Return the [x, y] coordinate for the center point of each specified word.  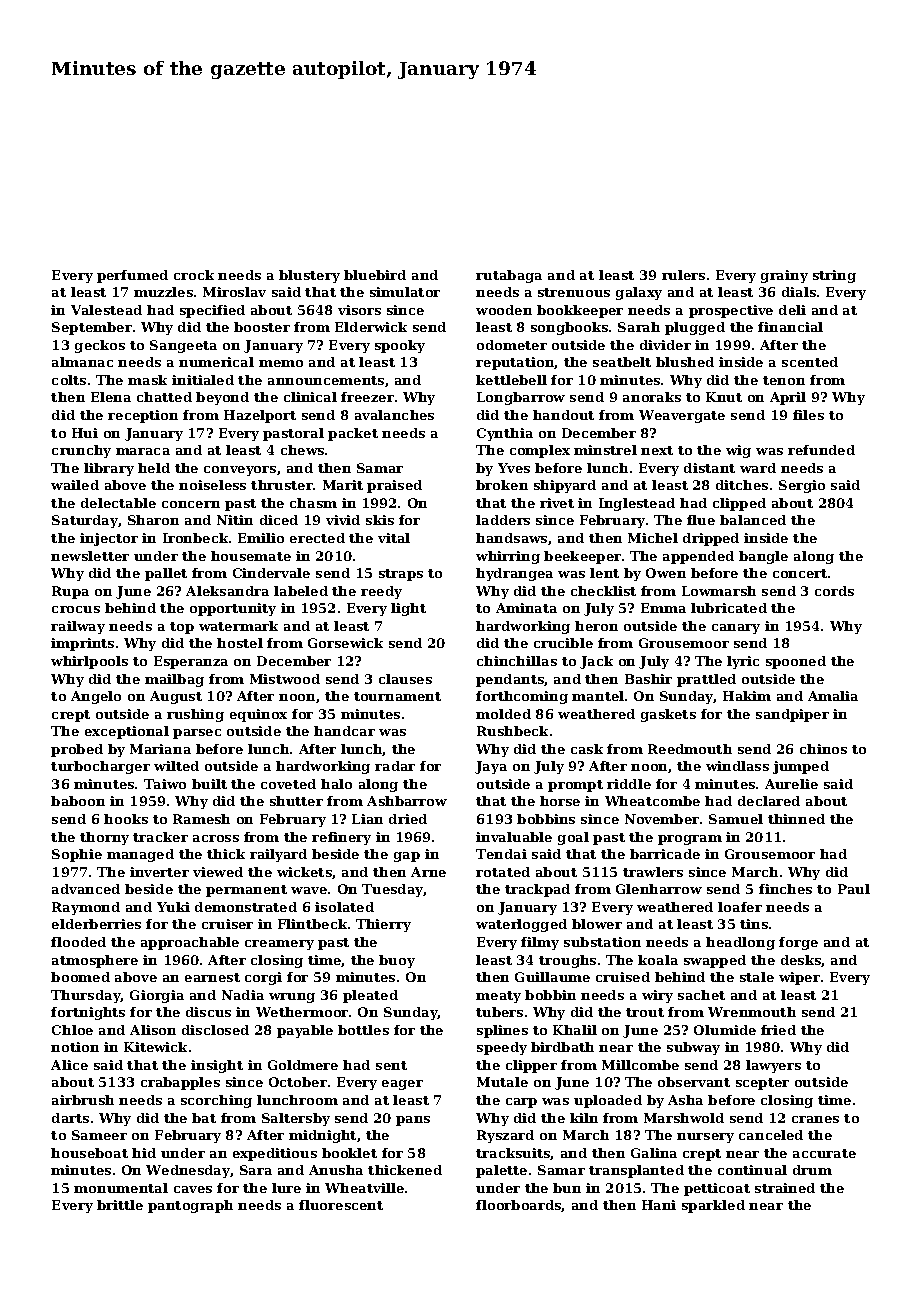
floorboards [519, 1206]
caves [193, 1189]
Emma [663, 608]
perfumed [132, 276]
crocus [76, 609]
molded [503, 714]
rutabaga [509, 276]
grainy [784, 276]
